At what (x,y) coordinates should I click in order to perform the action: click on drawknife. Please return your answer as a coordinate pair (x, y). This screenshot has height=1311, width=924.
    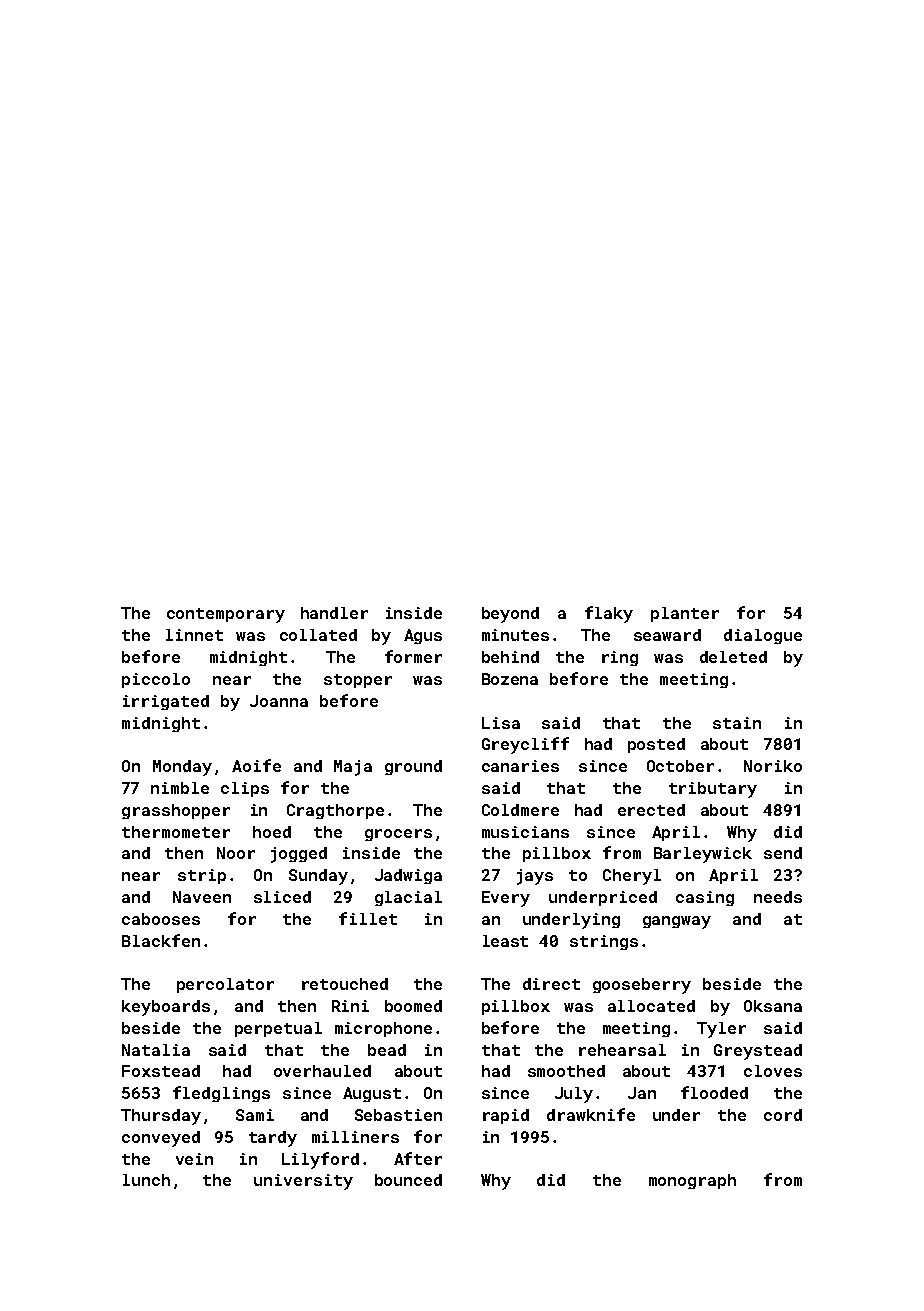
    Looking at the image, I should click on (591, 1114).
